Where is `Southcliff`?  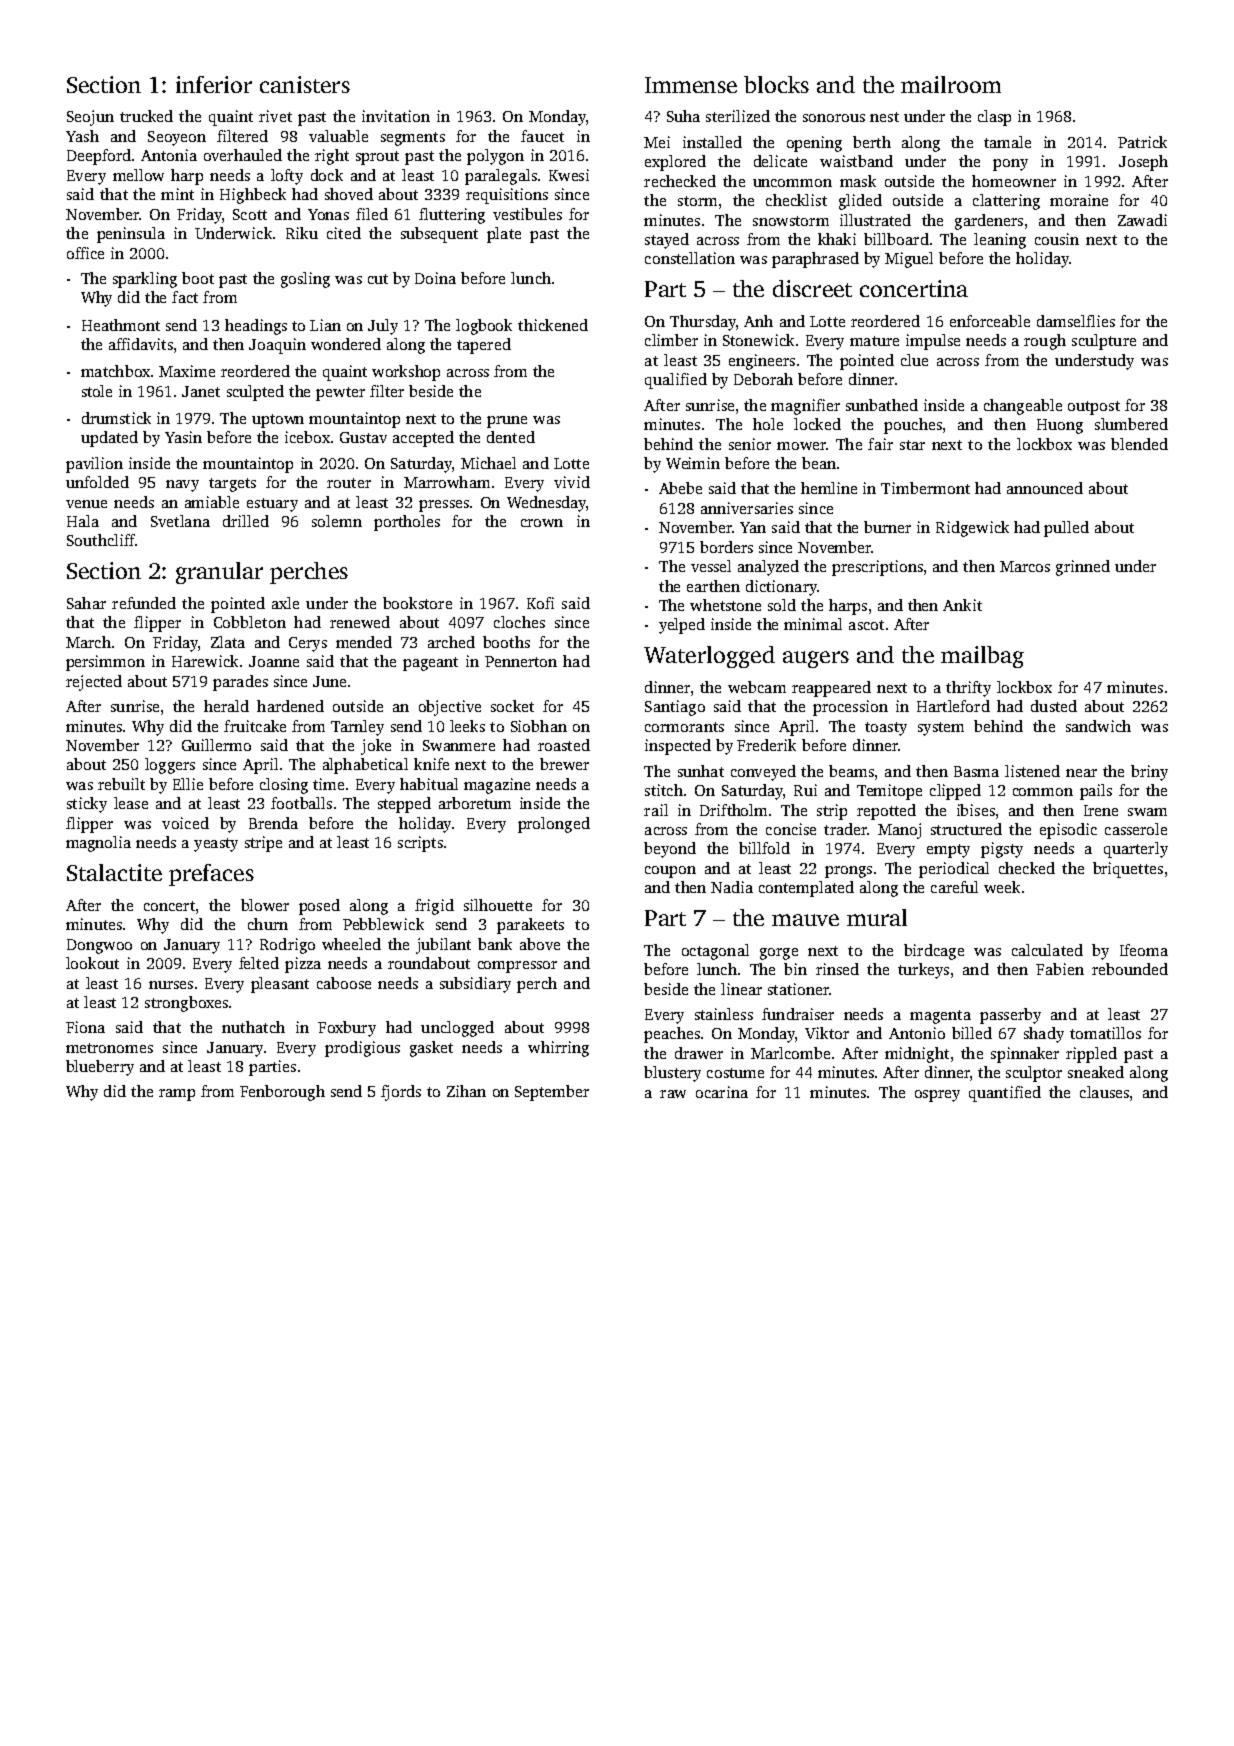
Southcliff is located at coordinates (101, 540).
